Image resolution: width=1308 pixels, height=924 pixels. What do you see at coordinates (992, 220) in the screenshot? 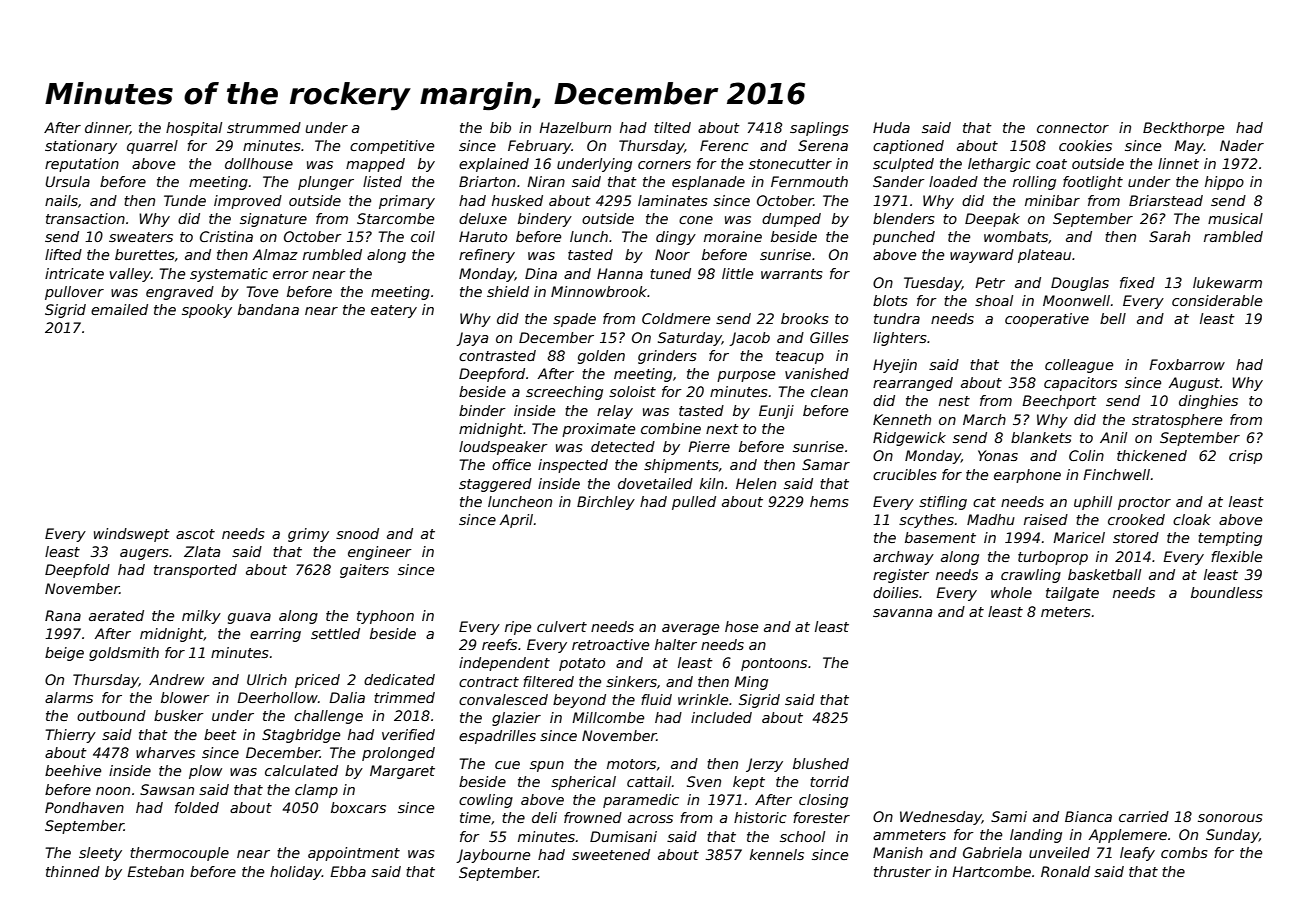
I see `Deepak` at bounding box center [992, 220].
